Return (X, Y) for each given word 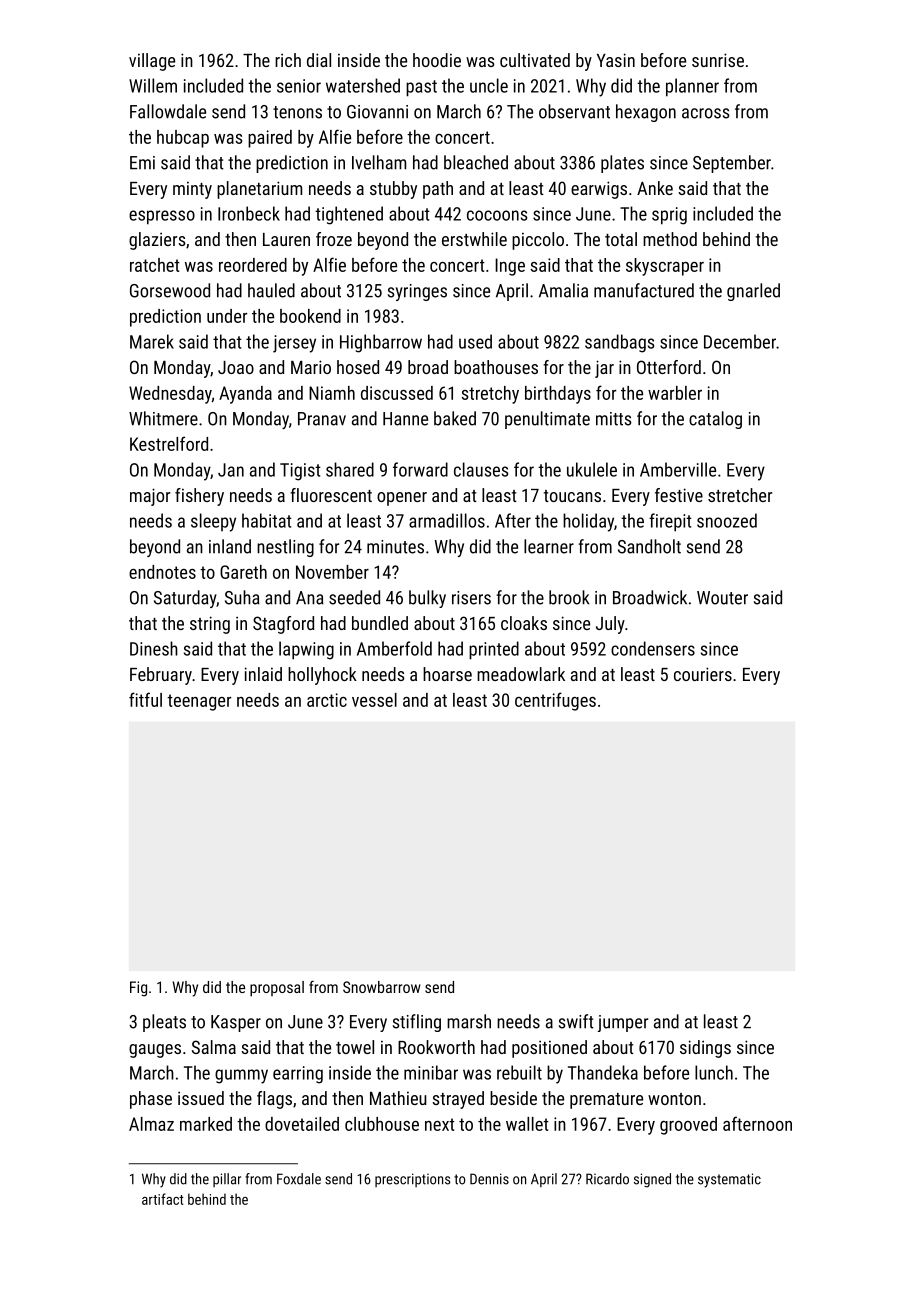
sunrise (718, 60)
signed (652, 1180)
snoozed (727, 520)
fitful (145, 699)
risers (471, 598)
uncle (489, 85)
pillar (227, 1180)
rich (288, 60)
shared (350, 469)
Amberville (678, 469)
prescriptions (412, 1180)
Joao (236, 367)
